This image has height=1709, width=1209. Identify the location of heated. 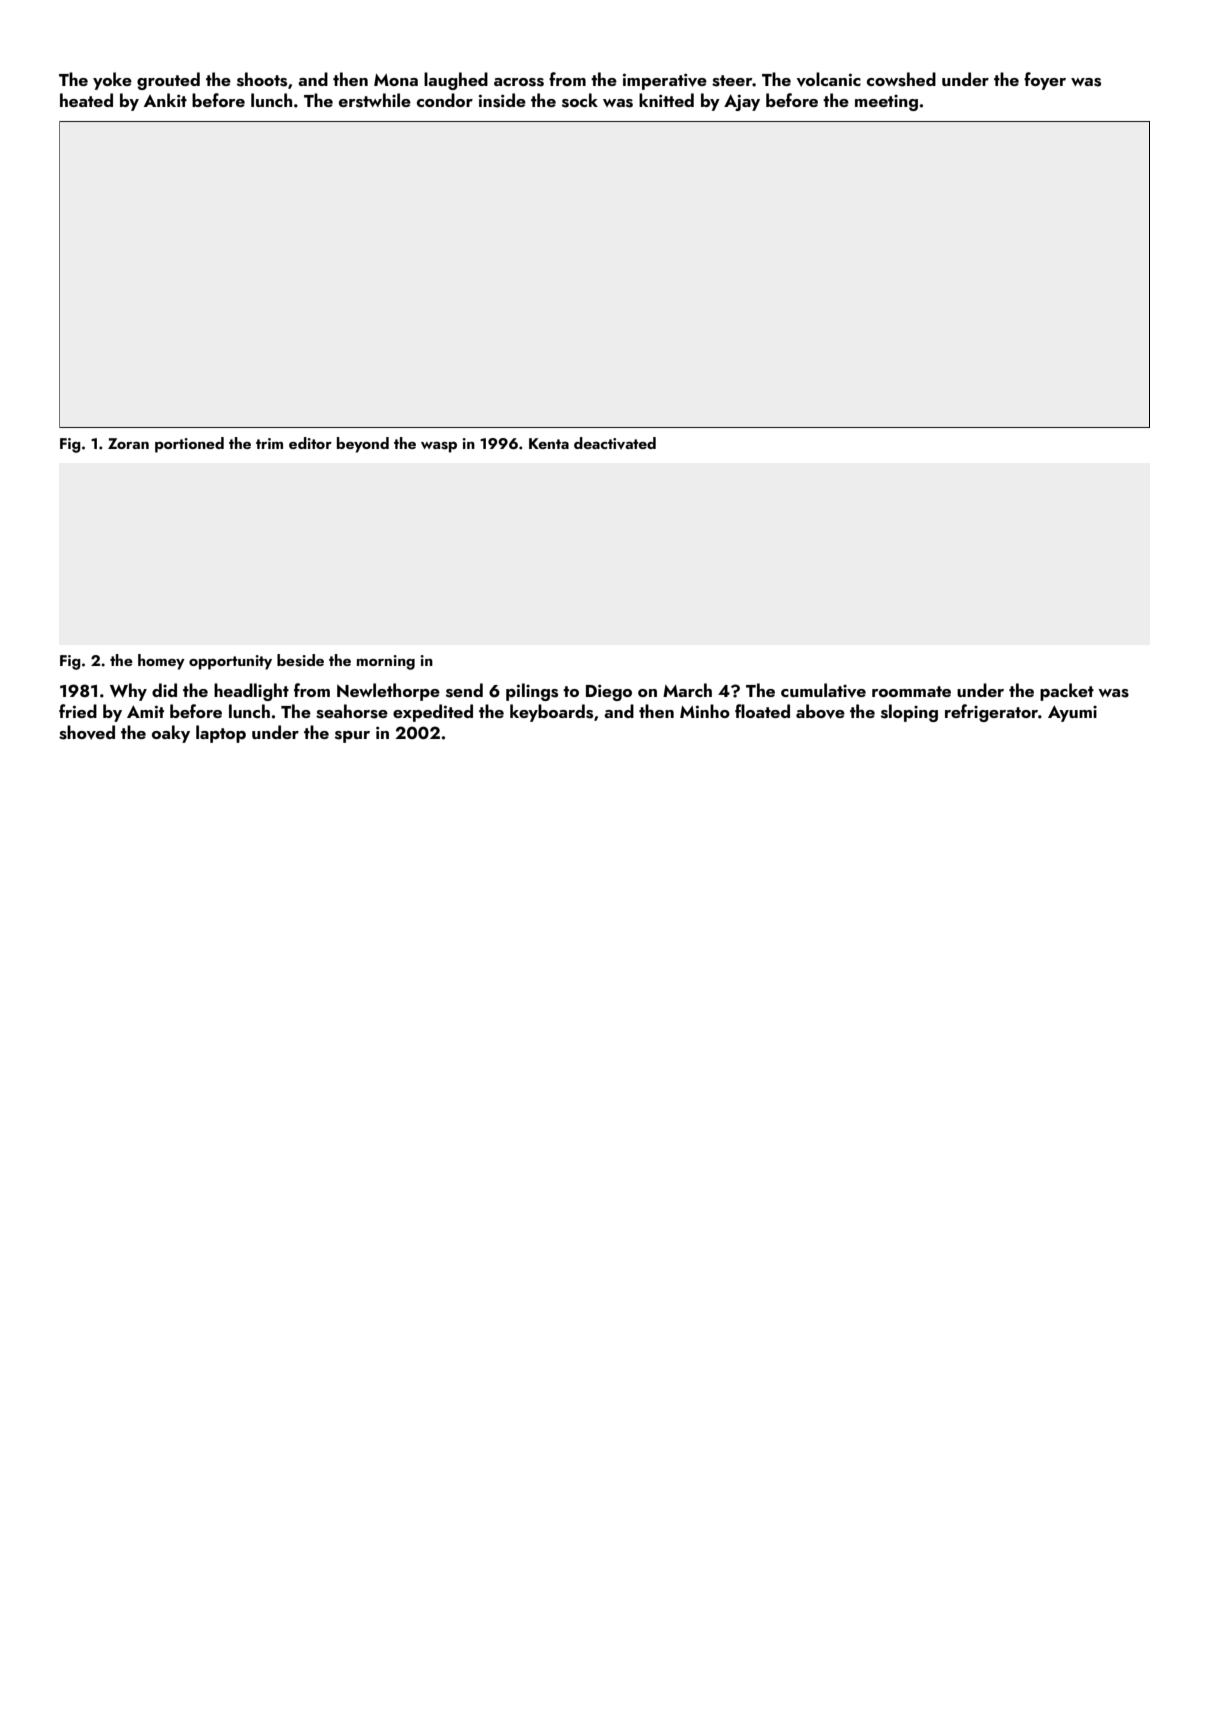
(86, 100).
